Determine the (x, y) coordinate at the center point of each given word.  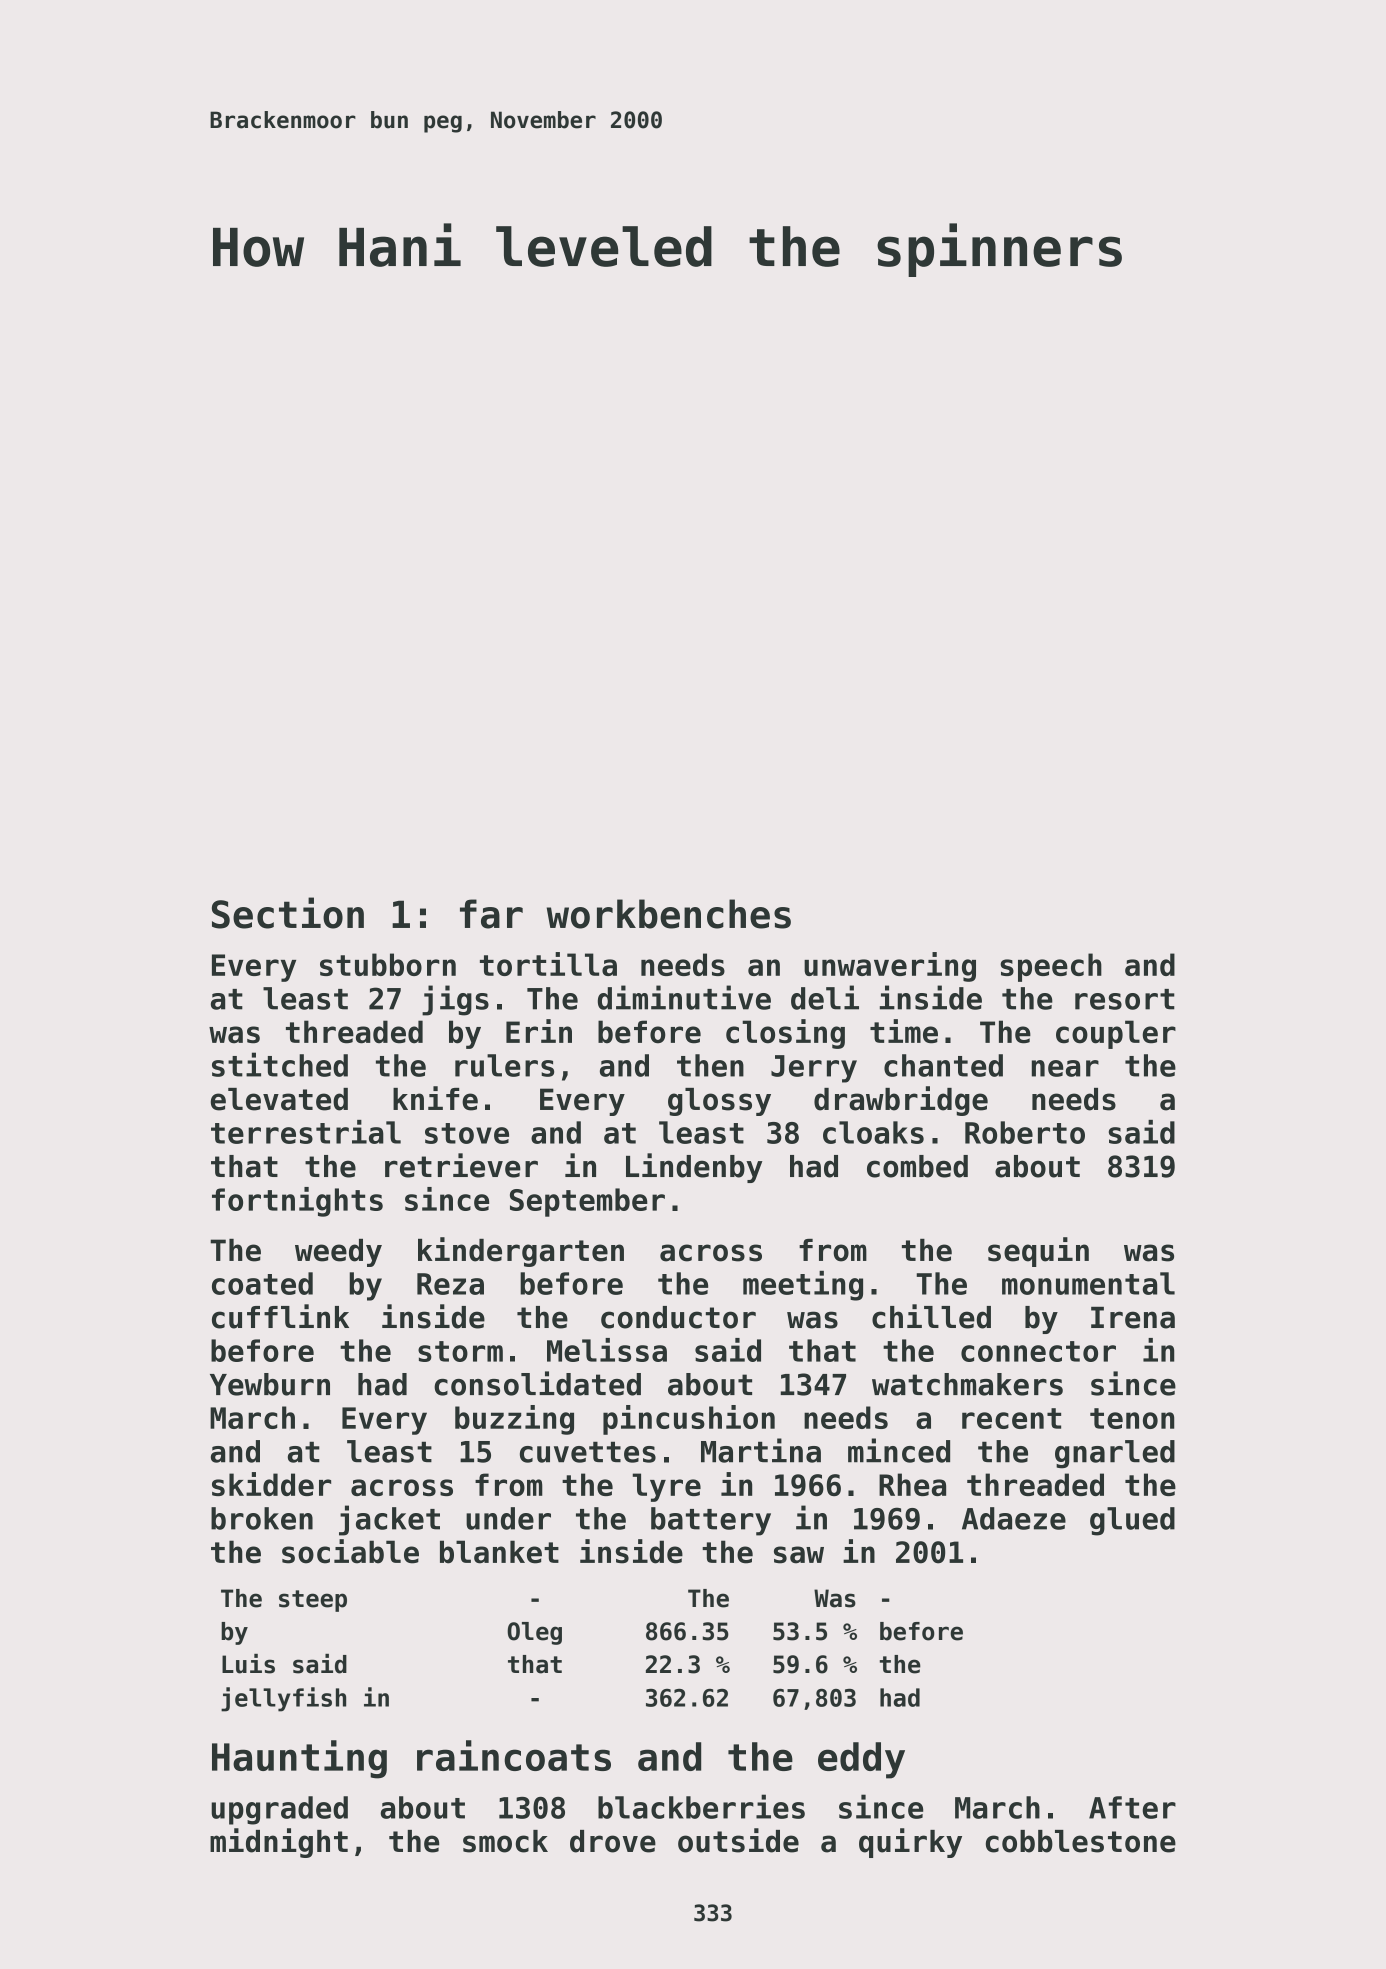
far (491, 914)
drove (613, 1841)
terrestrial (306, 1132)
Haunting (299, 1759)
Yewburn (270, 1384)
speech (1051, 967)
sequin (1038, 1252)
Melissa (607, 1350)
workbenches (669, 914)
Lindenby (694, 1168)
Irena (1133, 1318)
